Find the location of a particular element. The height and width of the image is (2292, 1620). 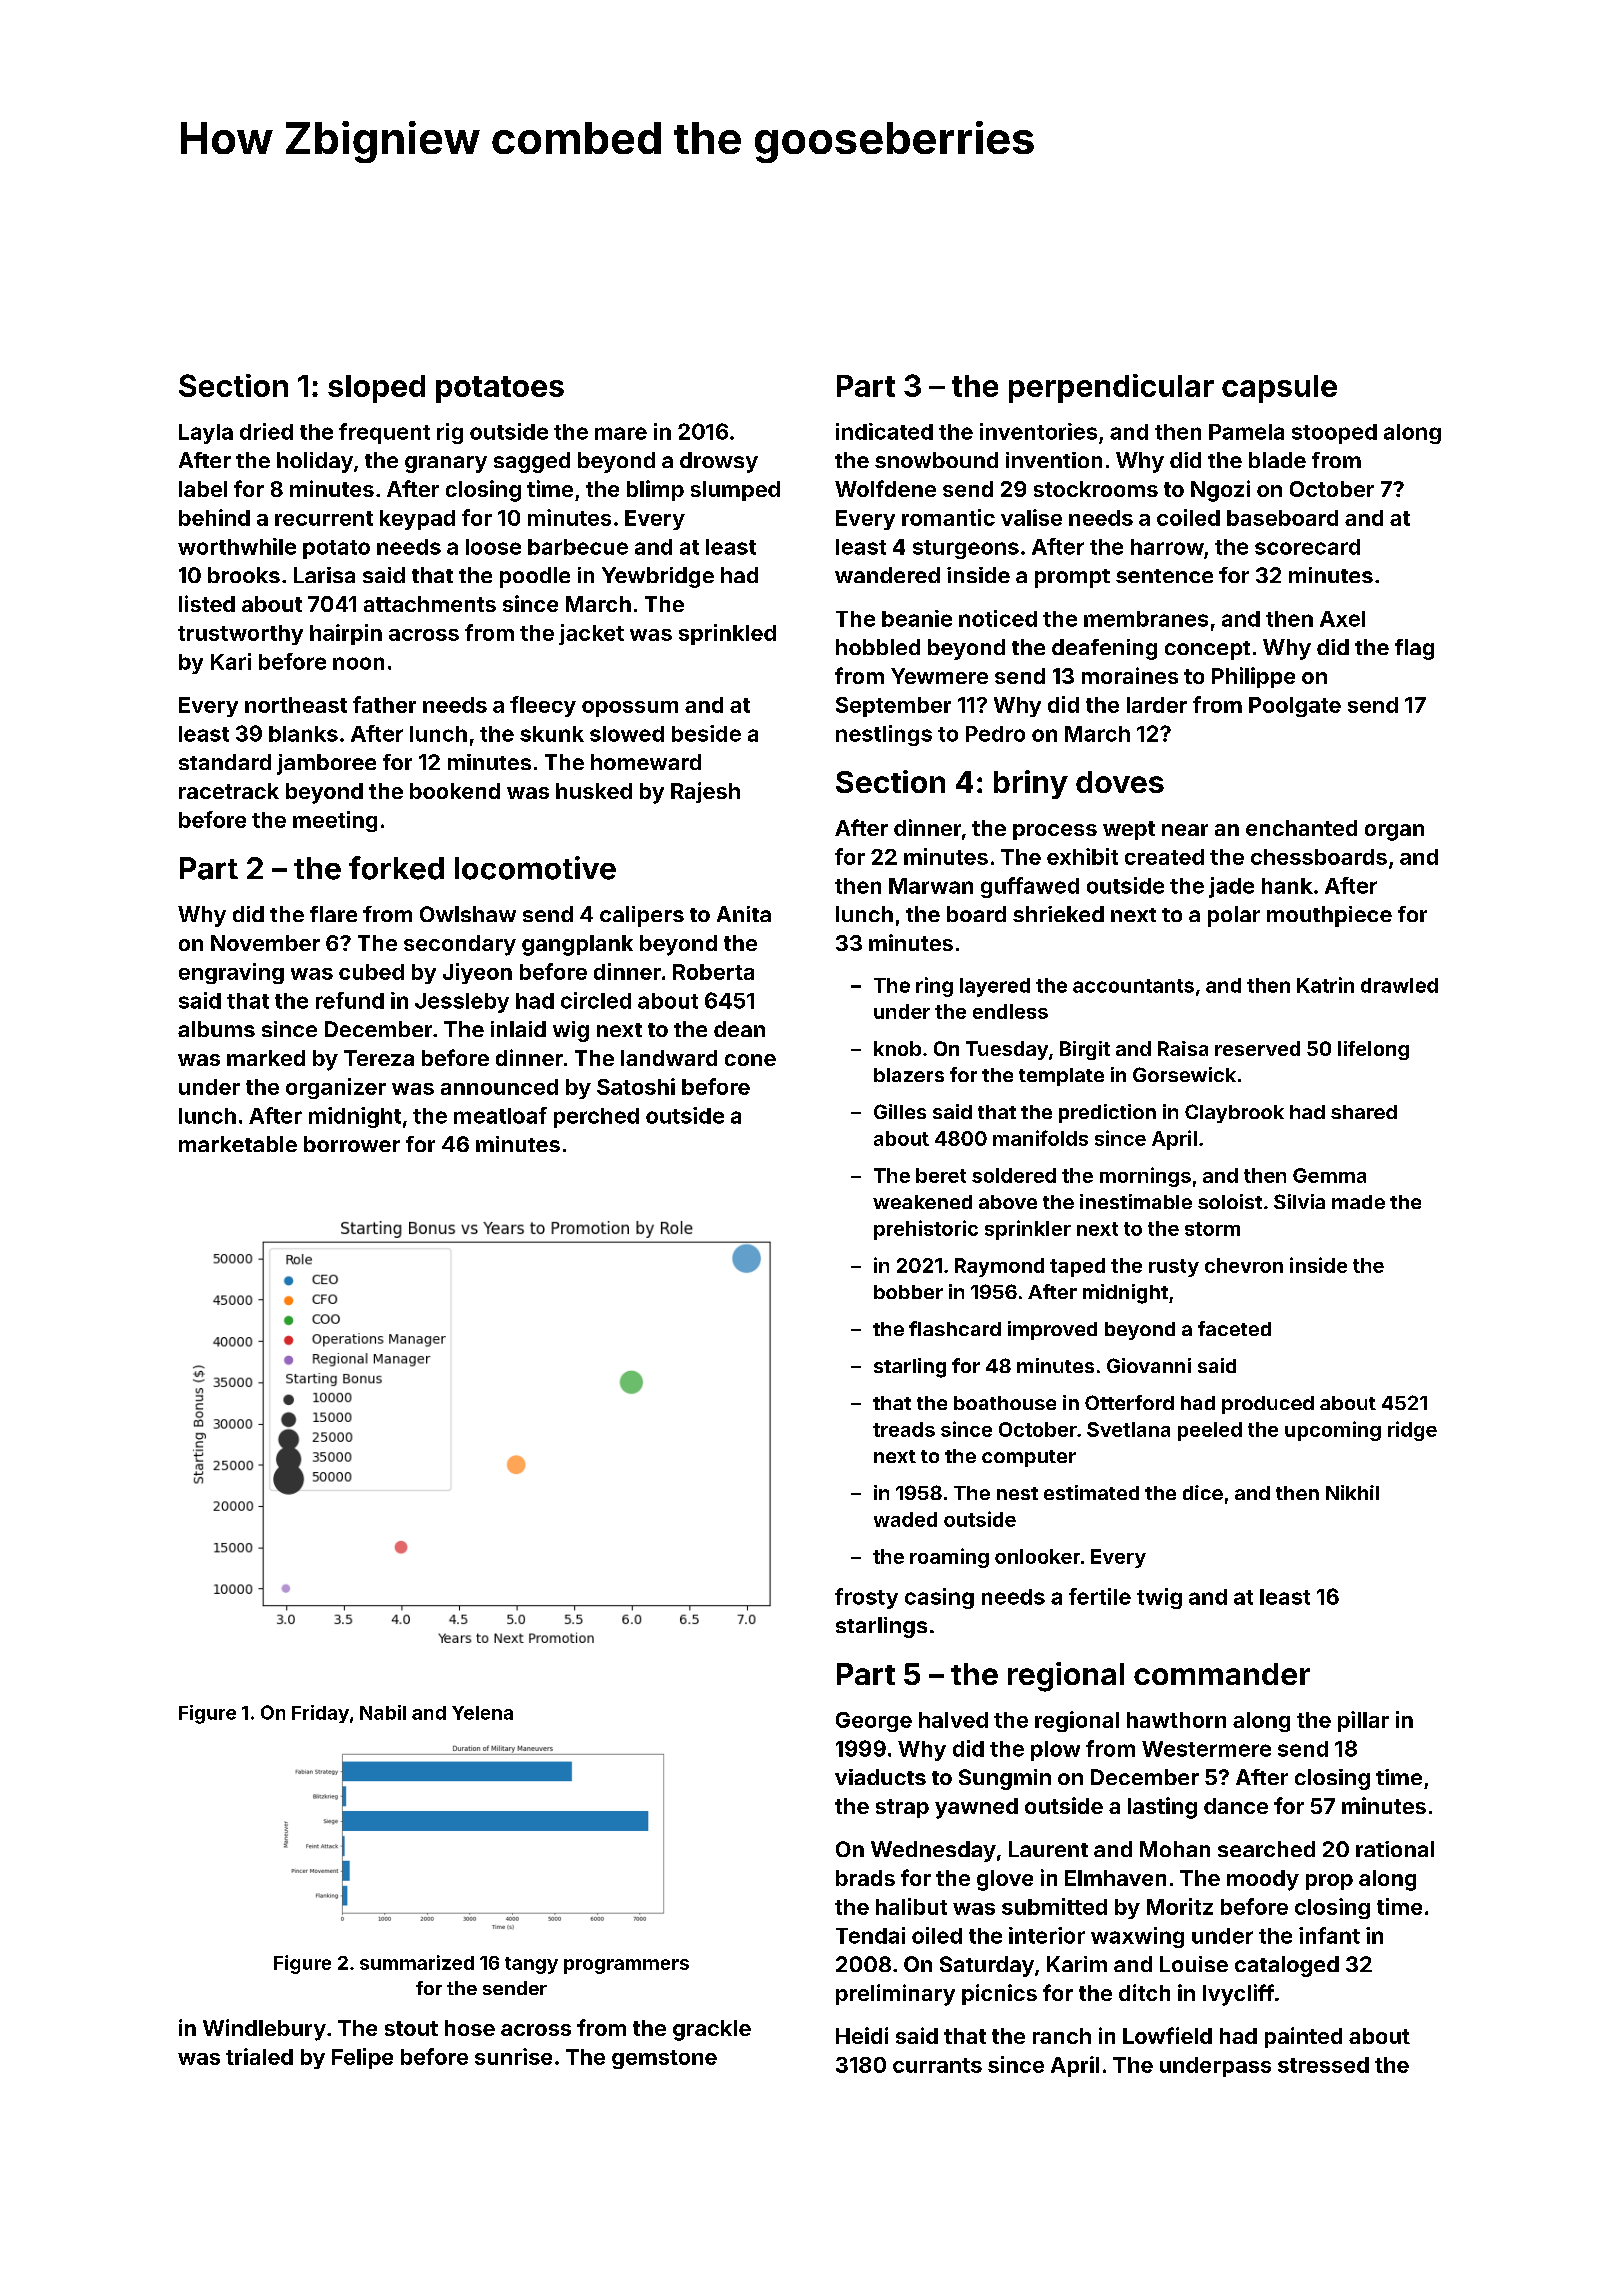

commander is located at coordinates (1222, 1674).
